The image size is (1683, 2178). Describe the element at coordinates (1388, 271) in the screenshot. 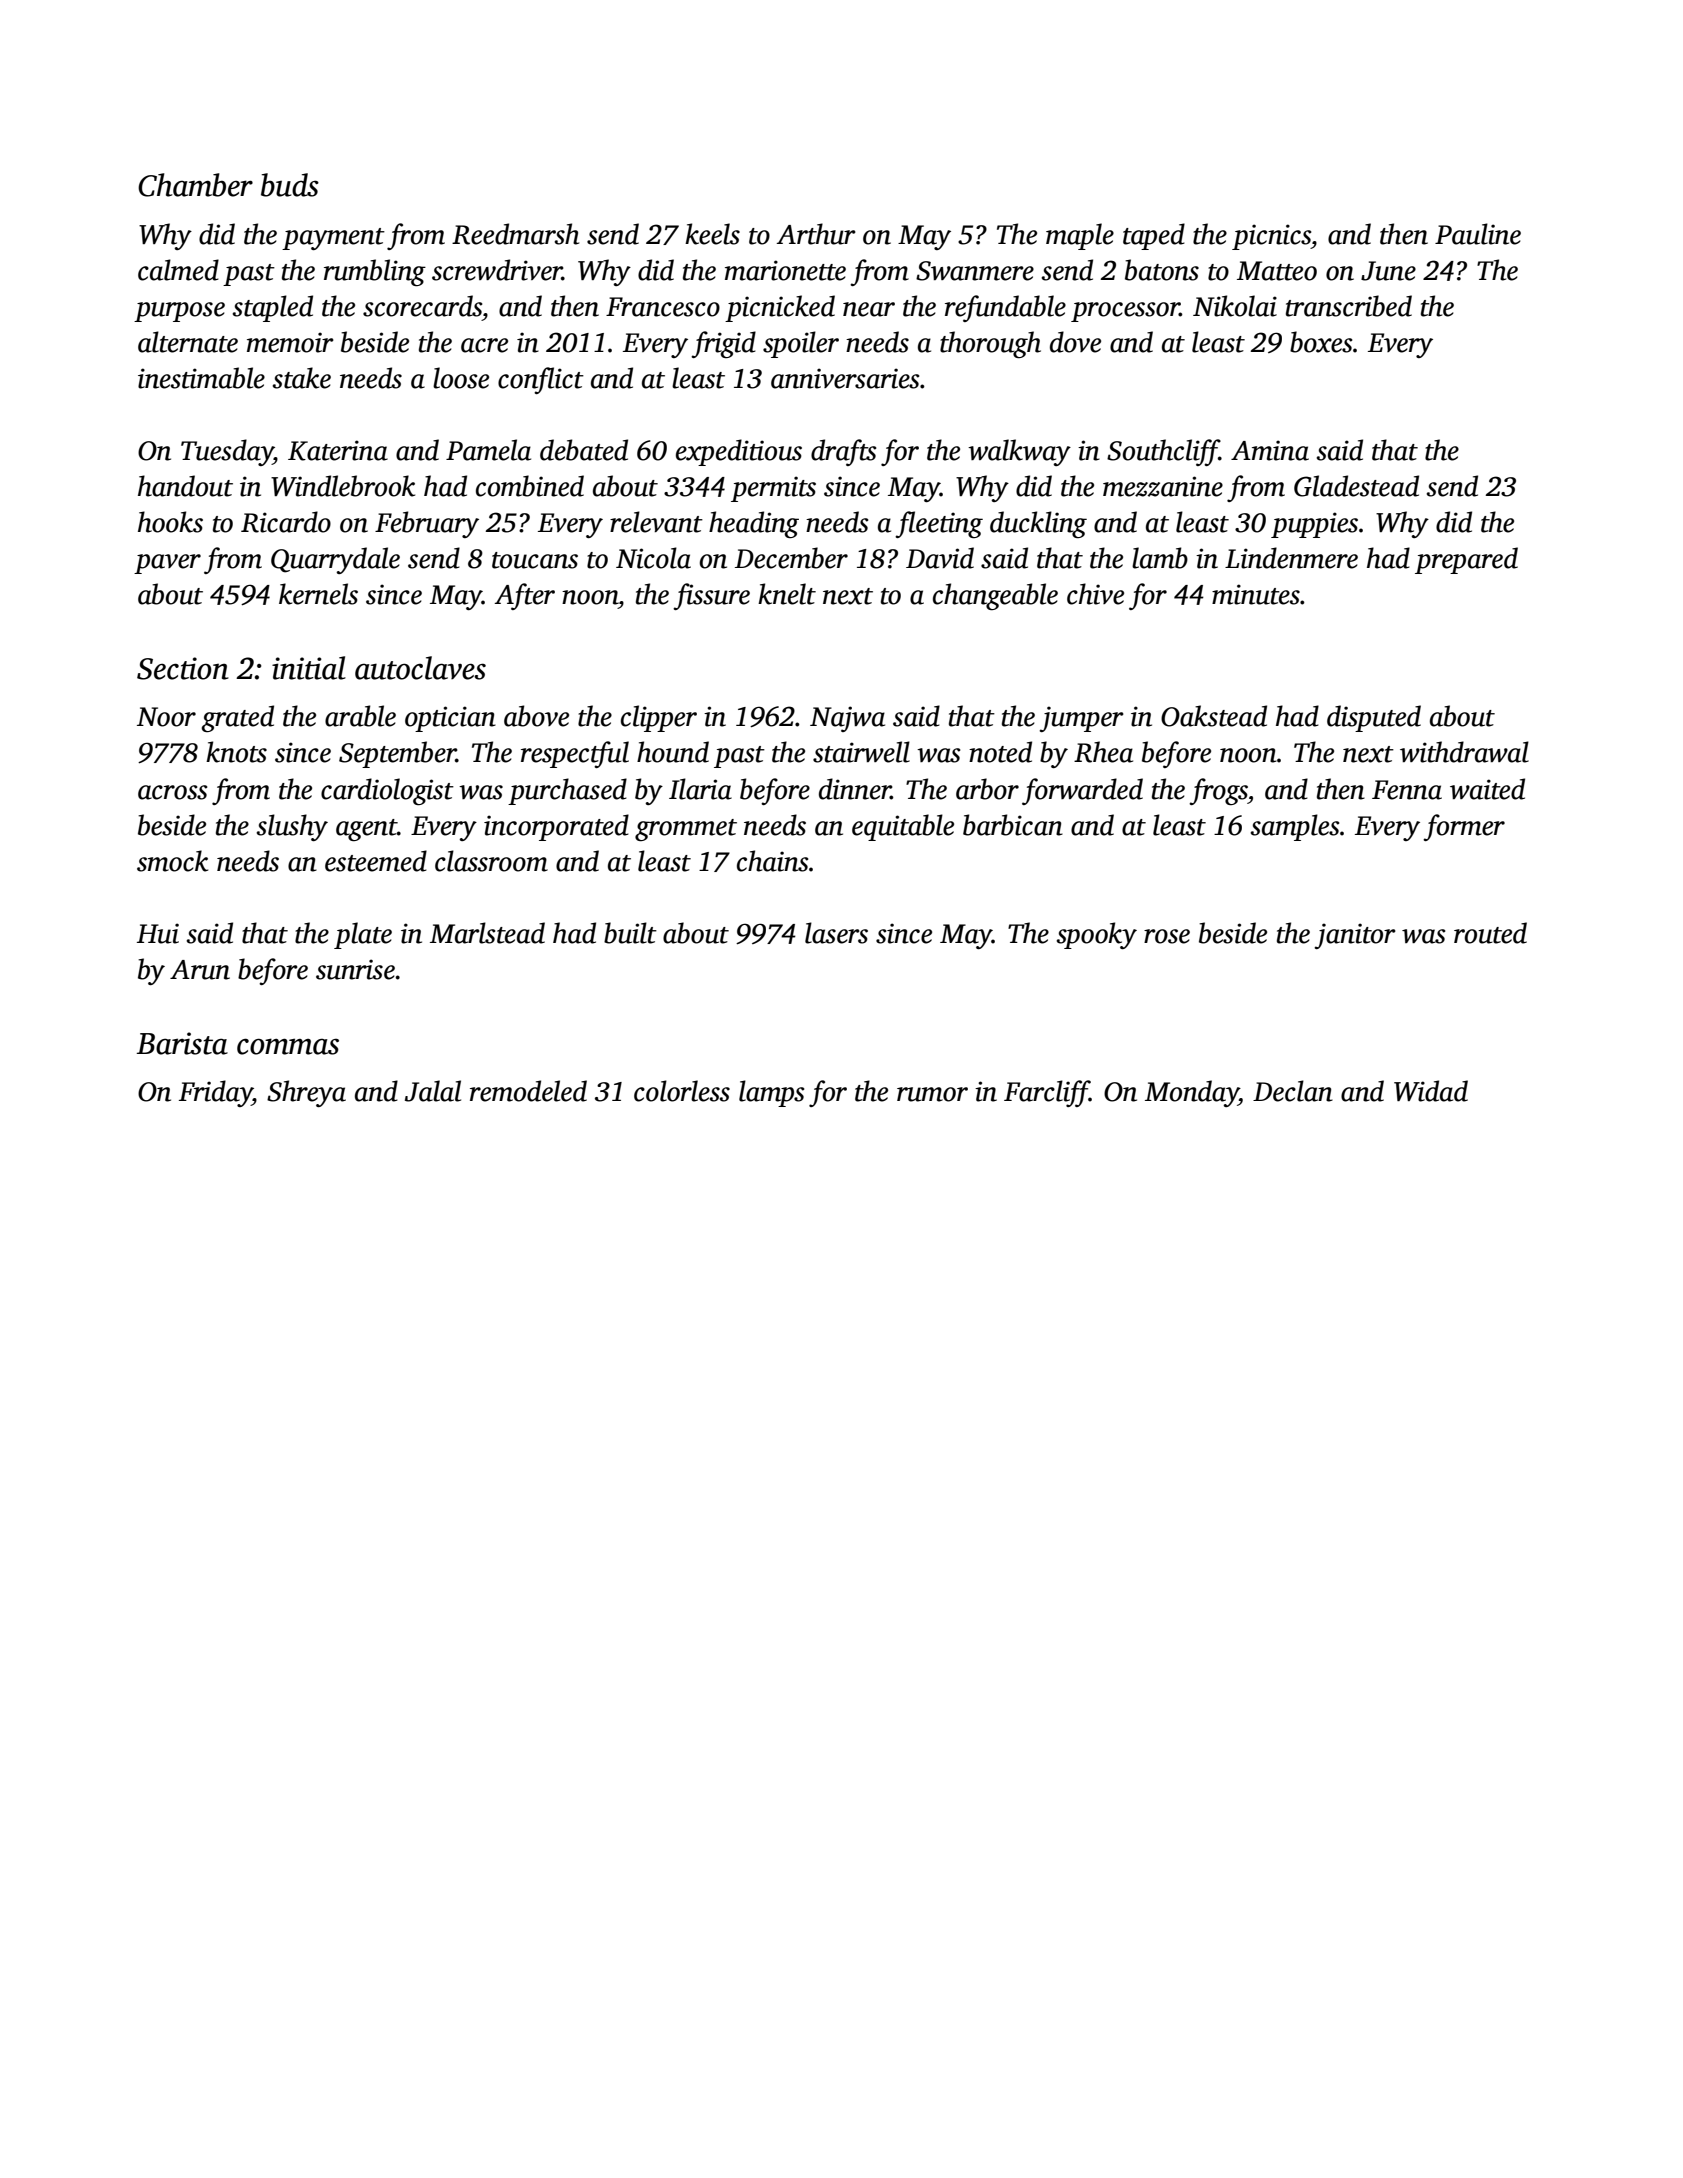

I see `June` at that location.
